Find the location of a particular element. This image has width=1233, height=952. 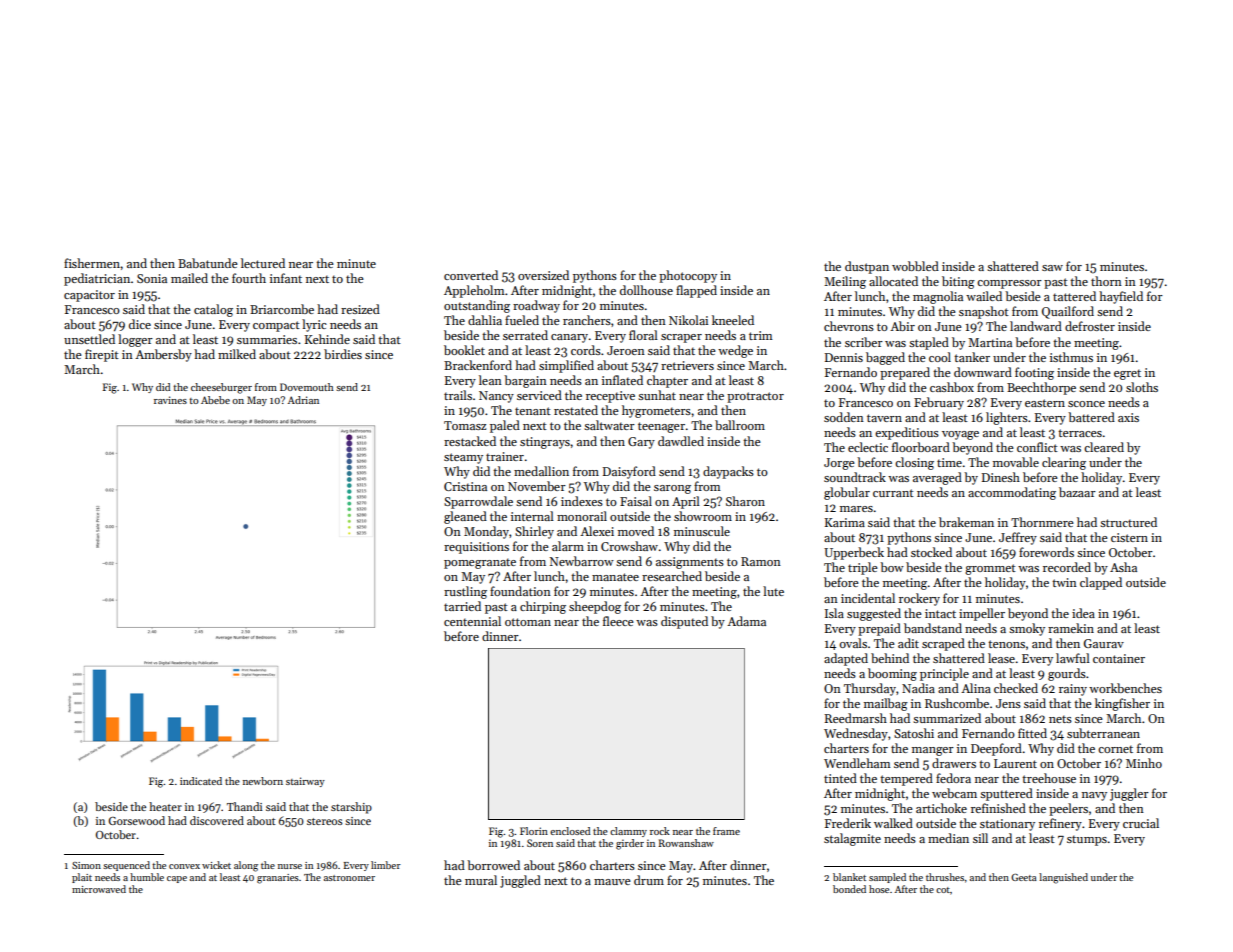

cashbox is located at coordinates (952, 387).
